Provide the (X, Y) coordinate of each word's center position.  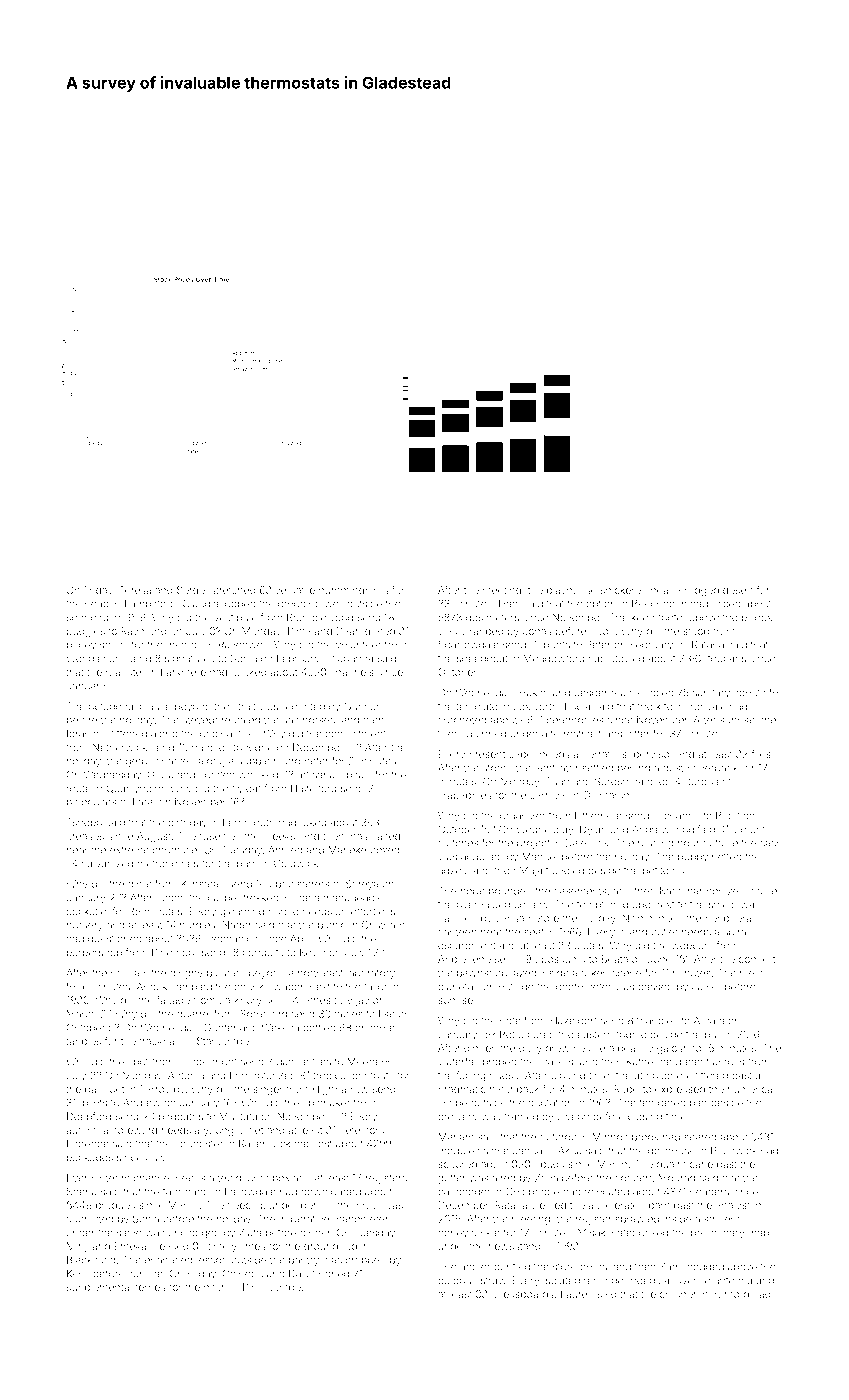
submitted (90, 1219)
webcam (692, 945)
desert (738, 590)
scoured (457, 1164)
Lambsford (150, 603)
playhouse (572, 591)
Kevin (312, 952)
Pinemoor (175, 952)
